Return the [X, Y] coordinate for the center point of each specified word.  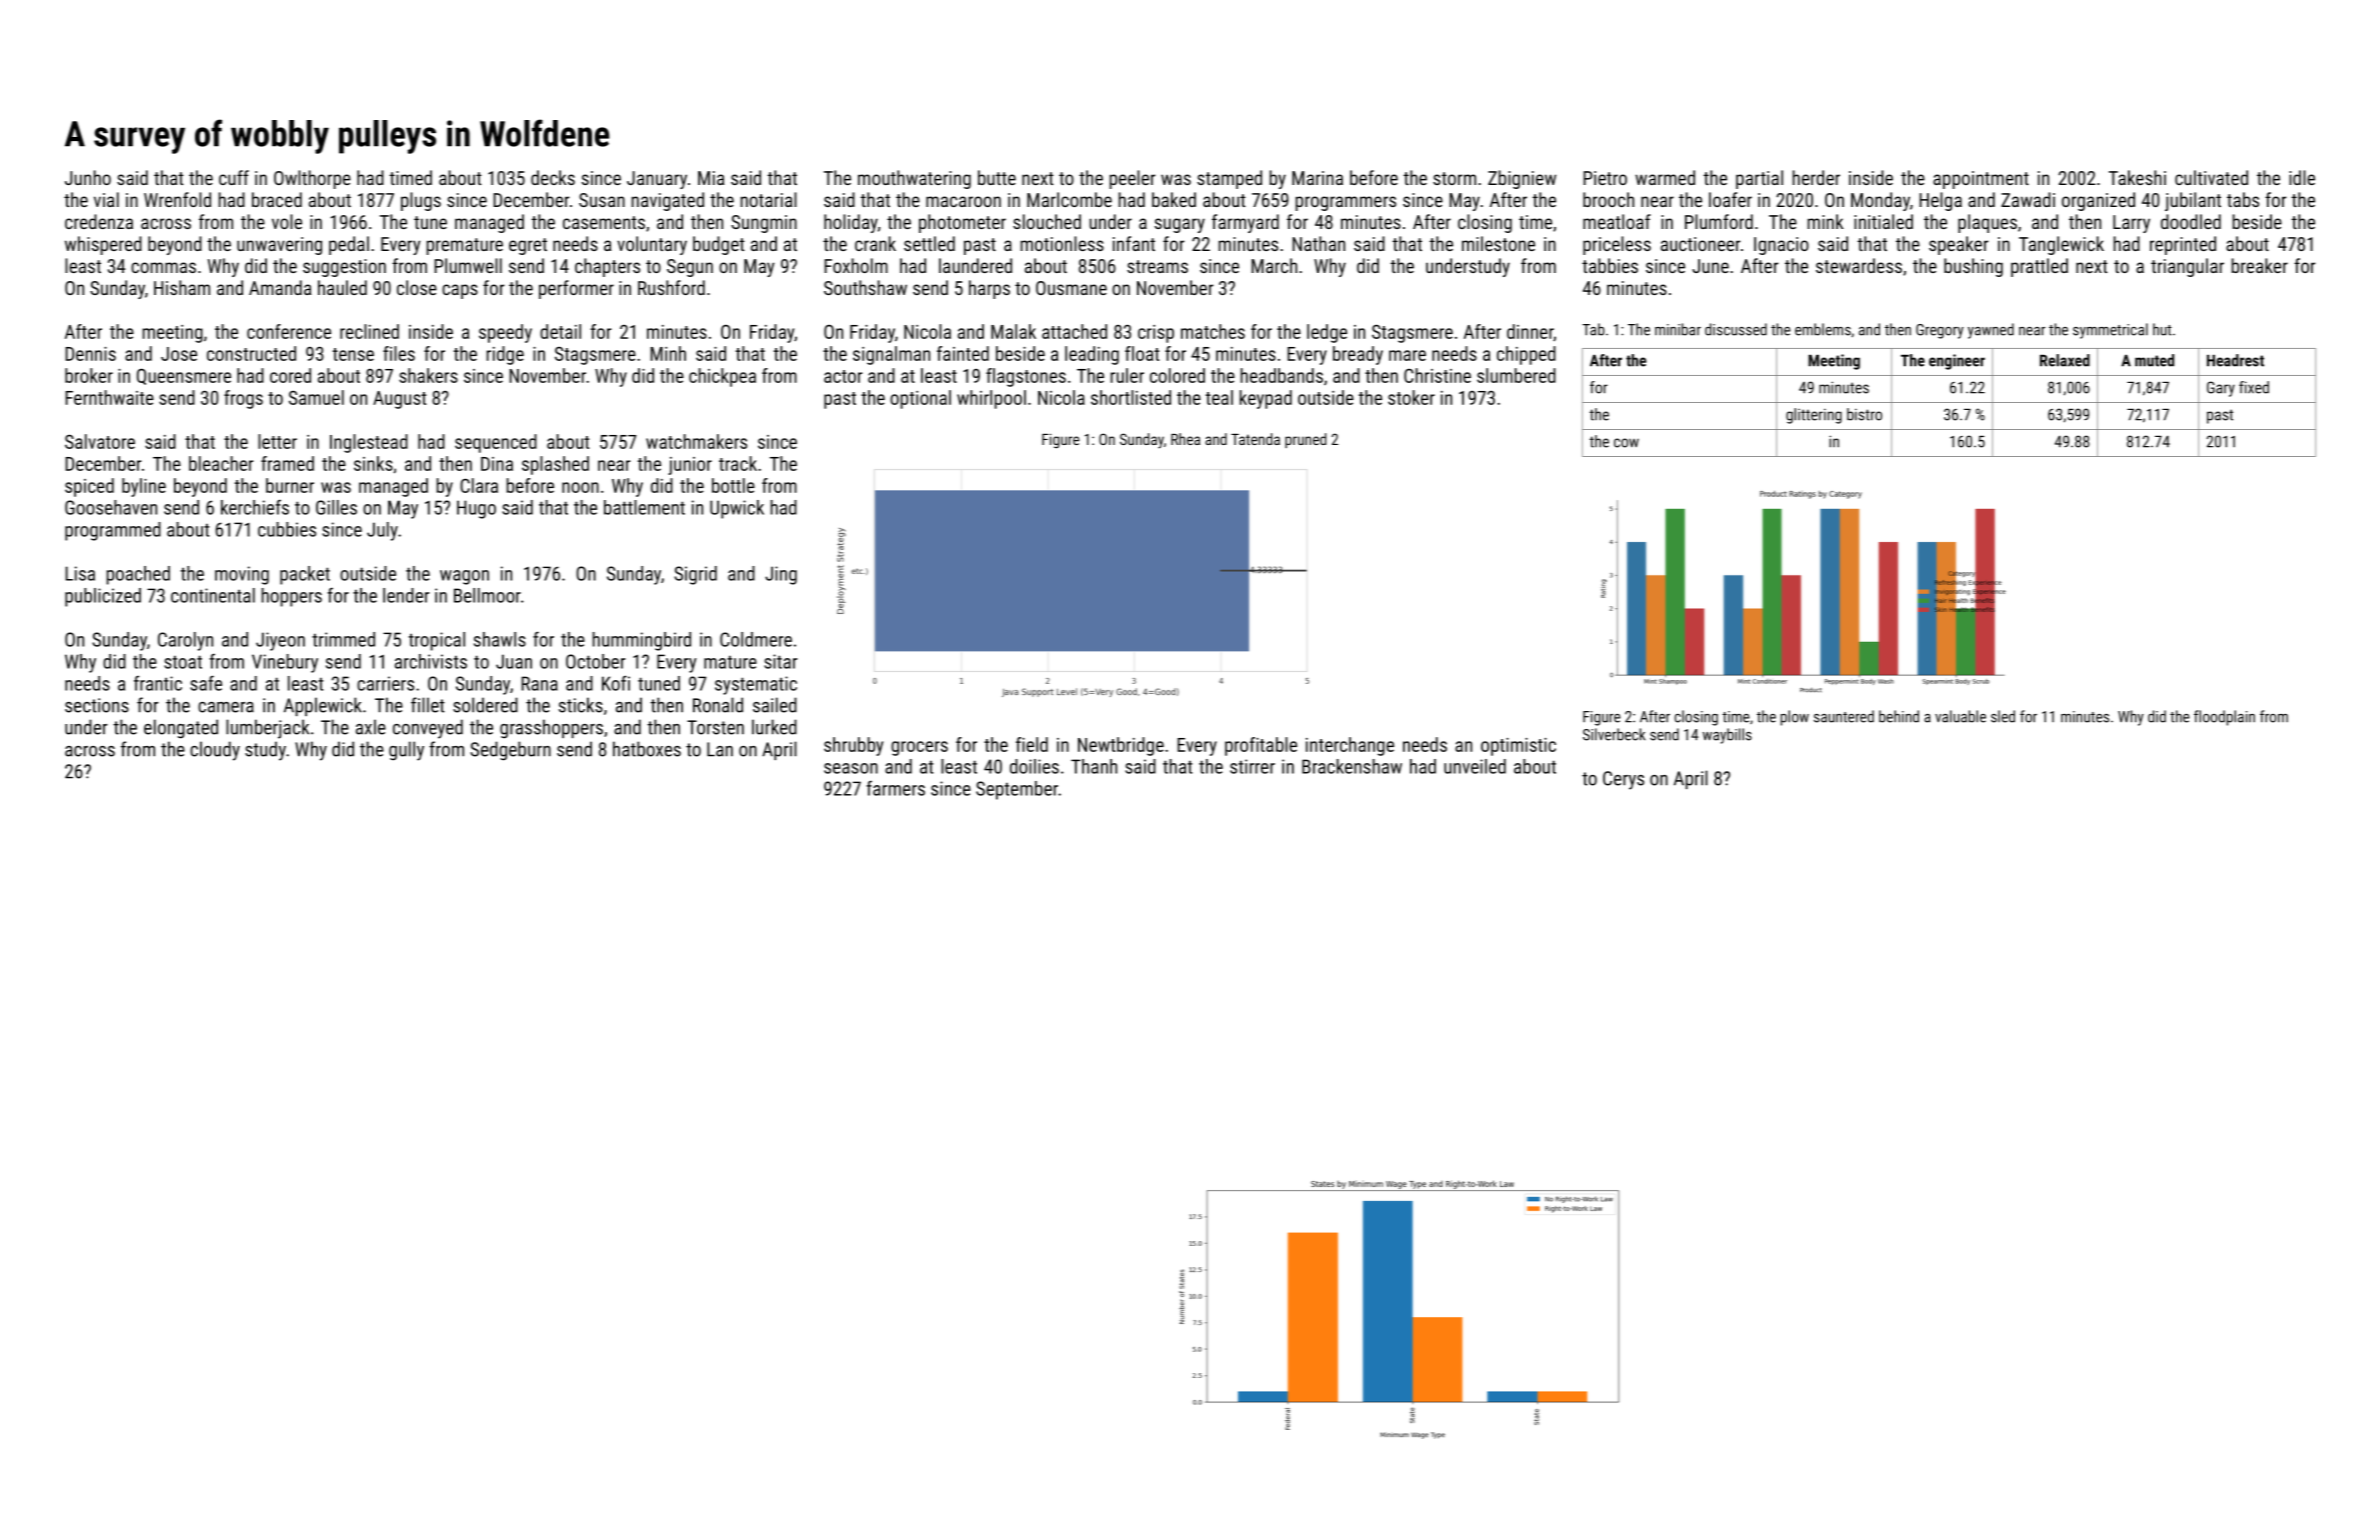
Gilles [336, 507]
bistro [1864, 414]
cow [1626, 443]
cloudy [215, 751]
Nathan [1318, 243]
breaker [2260, 265]
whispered [103, 245]
